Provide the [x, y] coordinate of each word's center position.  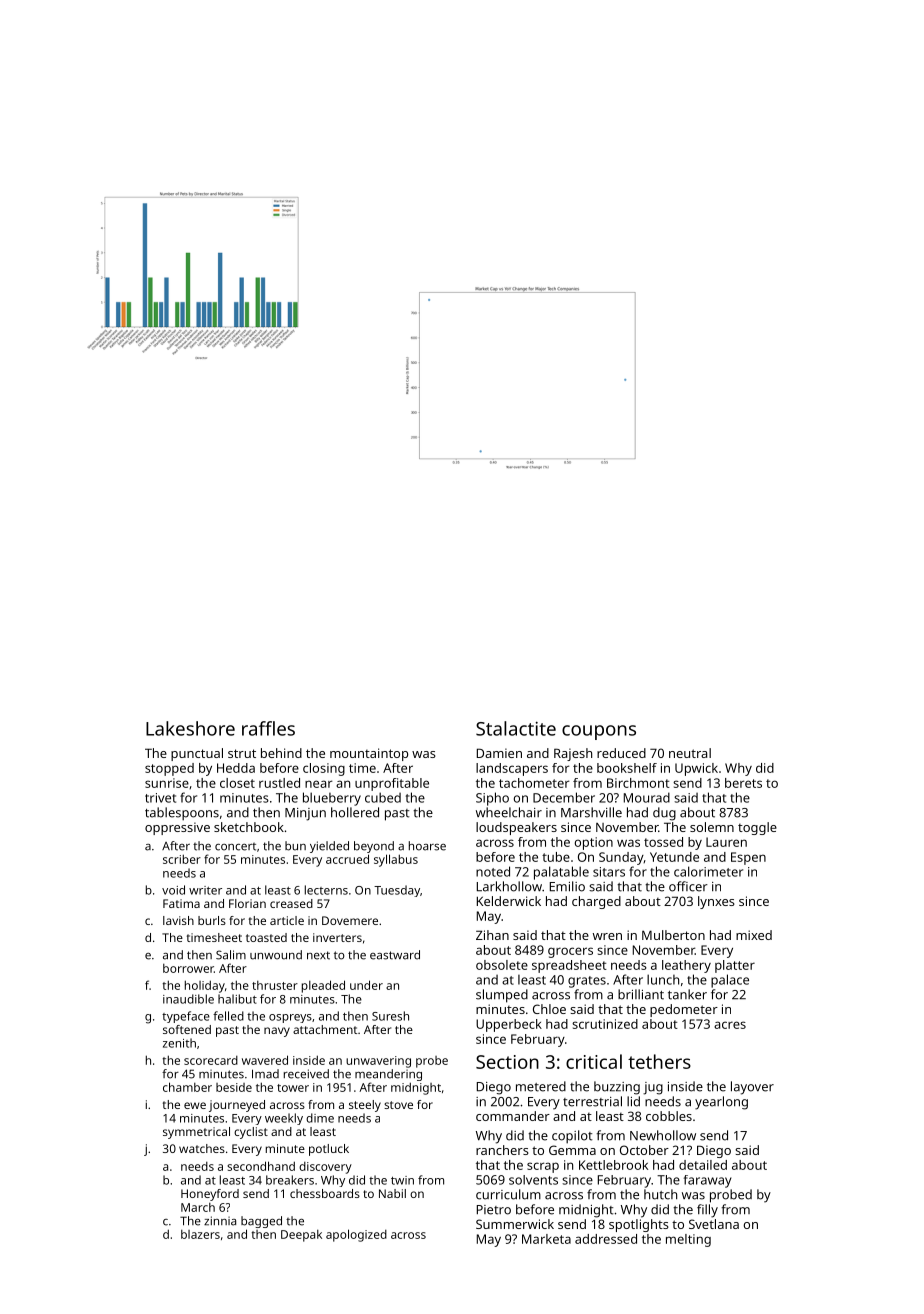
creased [291, 903]
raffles [268, 728]
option [593, 843]
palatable [561, 873]
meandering [388, 1075]
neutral [690, 753]
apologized [356, 1235]
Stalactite [516, 728]
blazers [200, 1234]
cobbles [669, 1116]
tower [293, 1088]
